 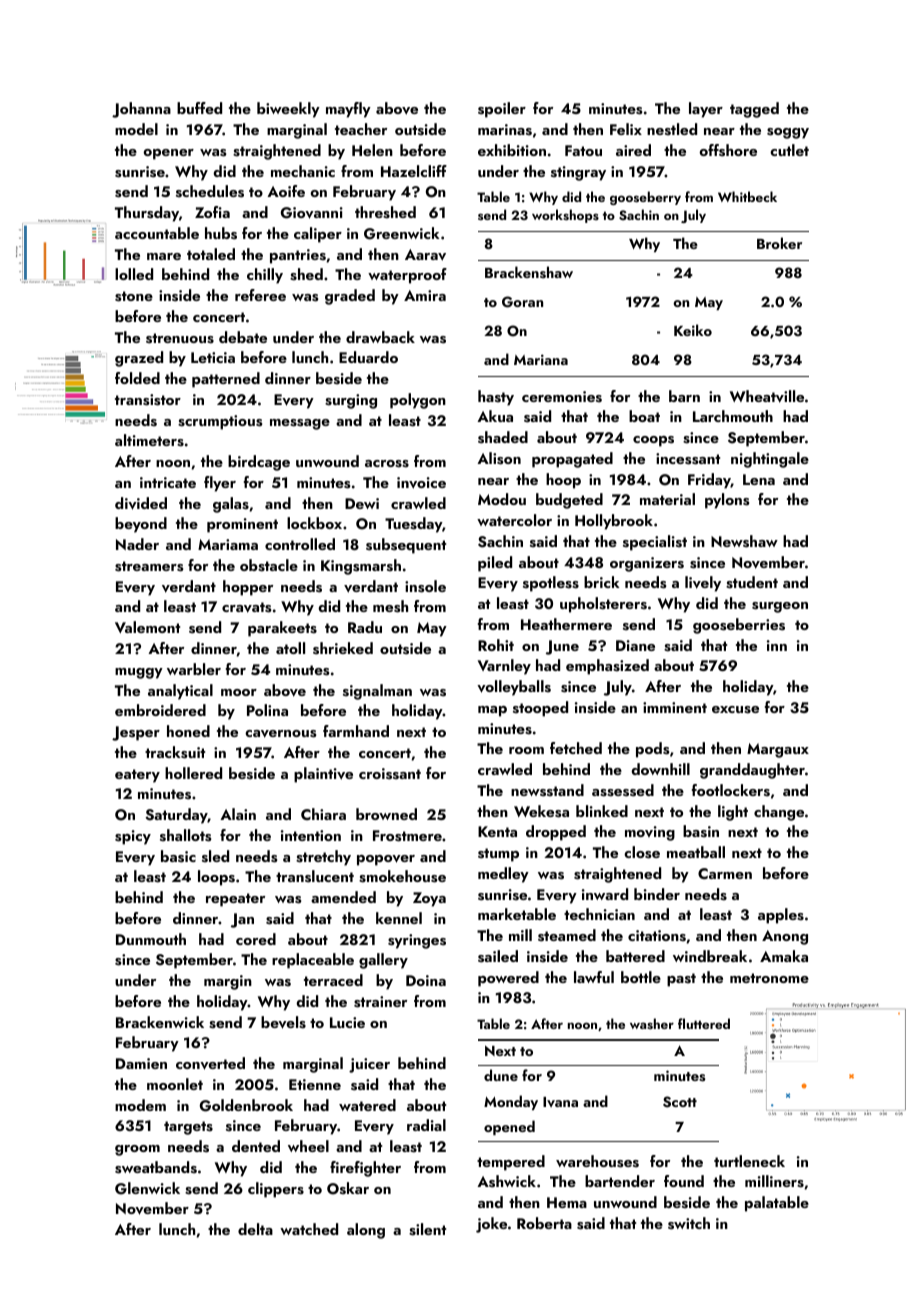 What do you see at coordinates (491, 1225) in the page?
I see `joke` at bounding box center [491, 1225].
